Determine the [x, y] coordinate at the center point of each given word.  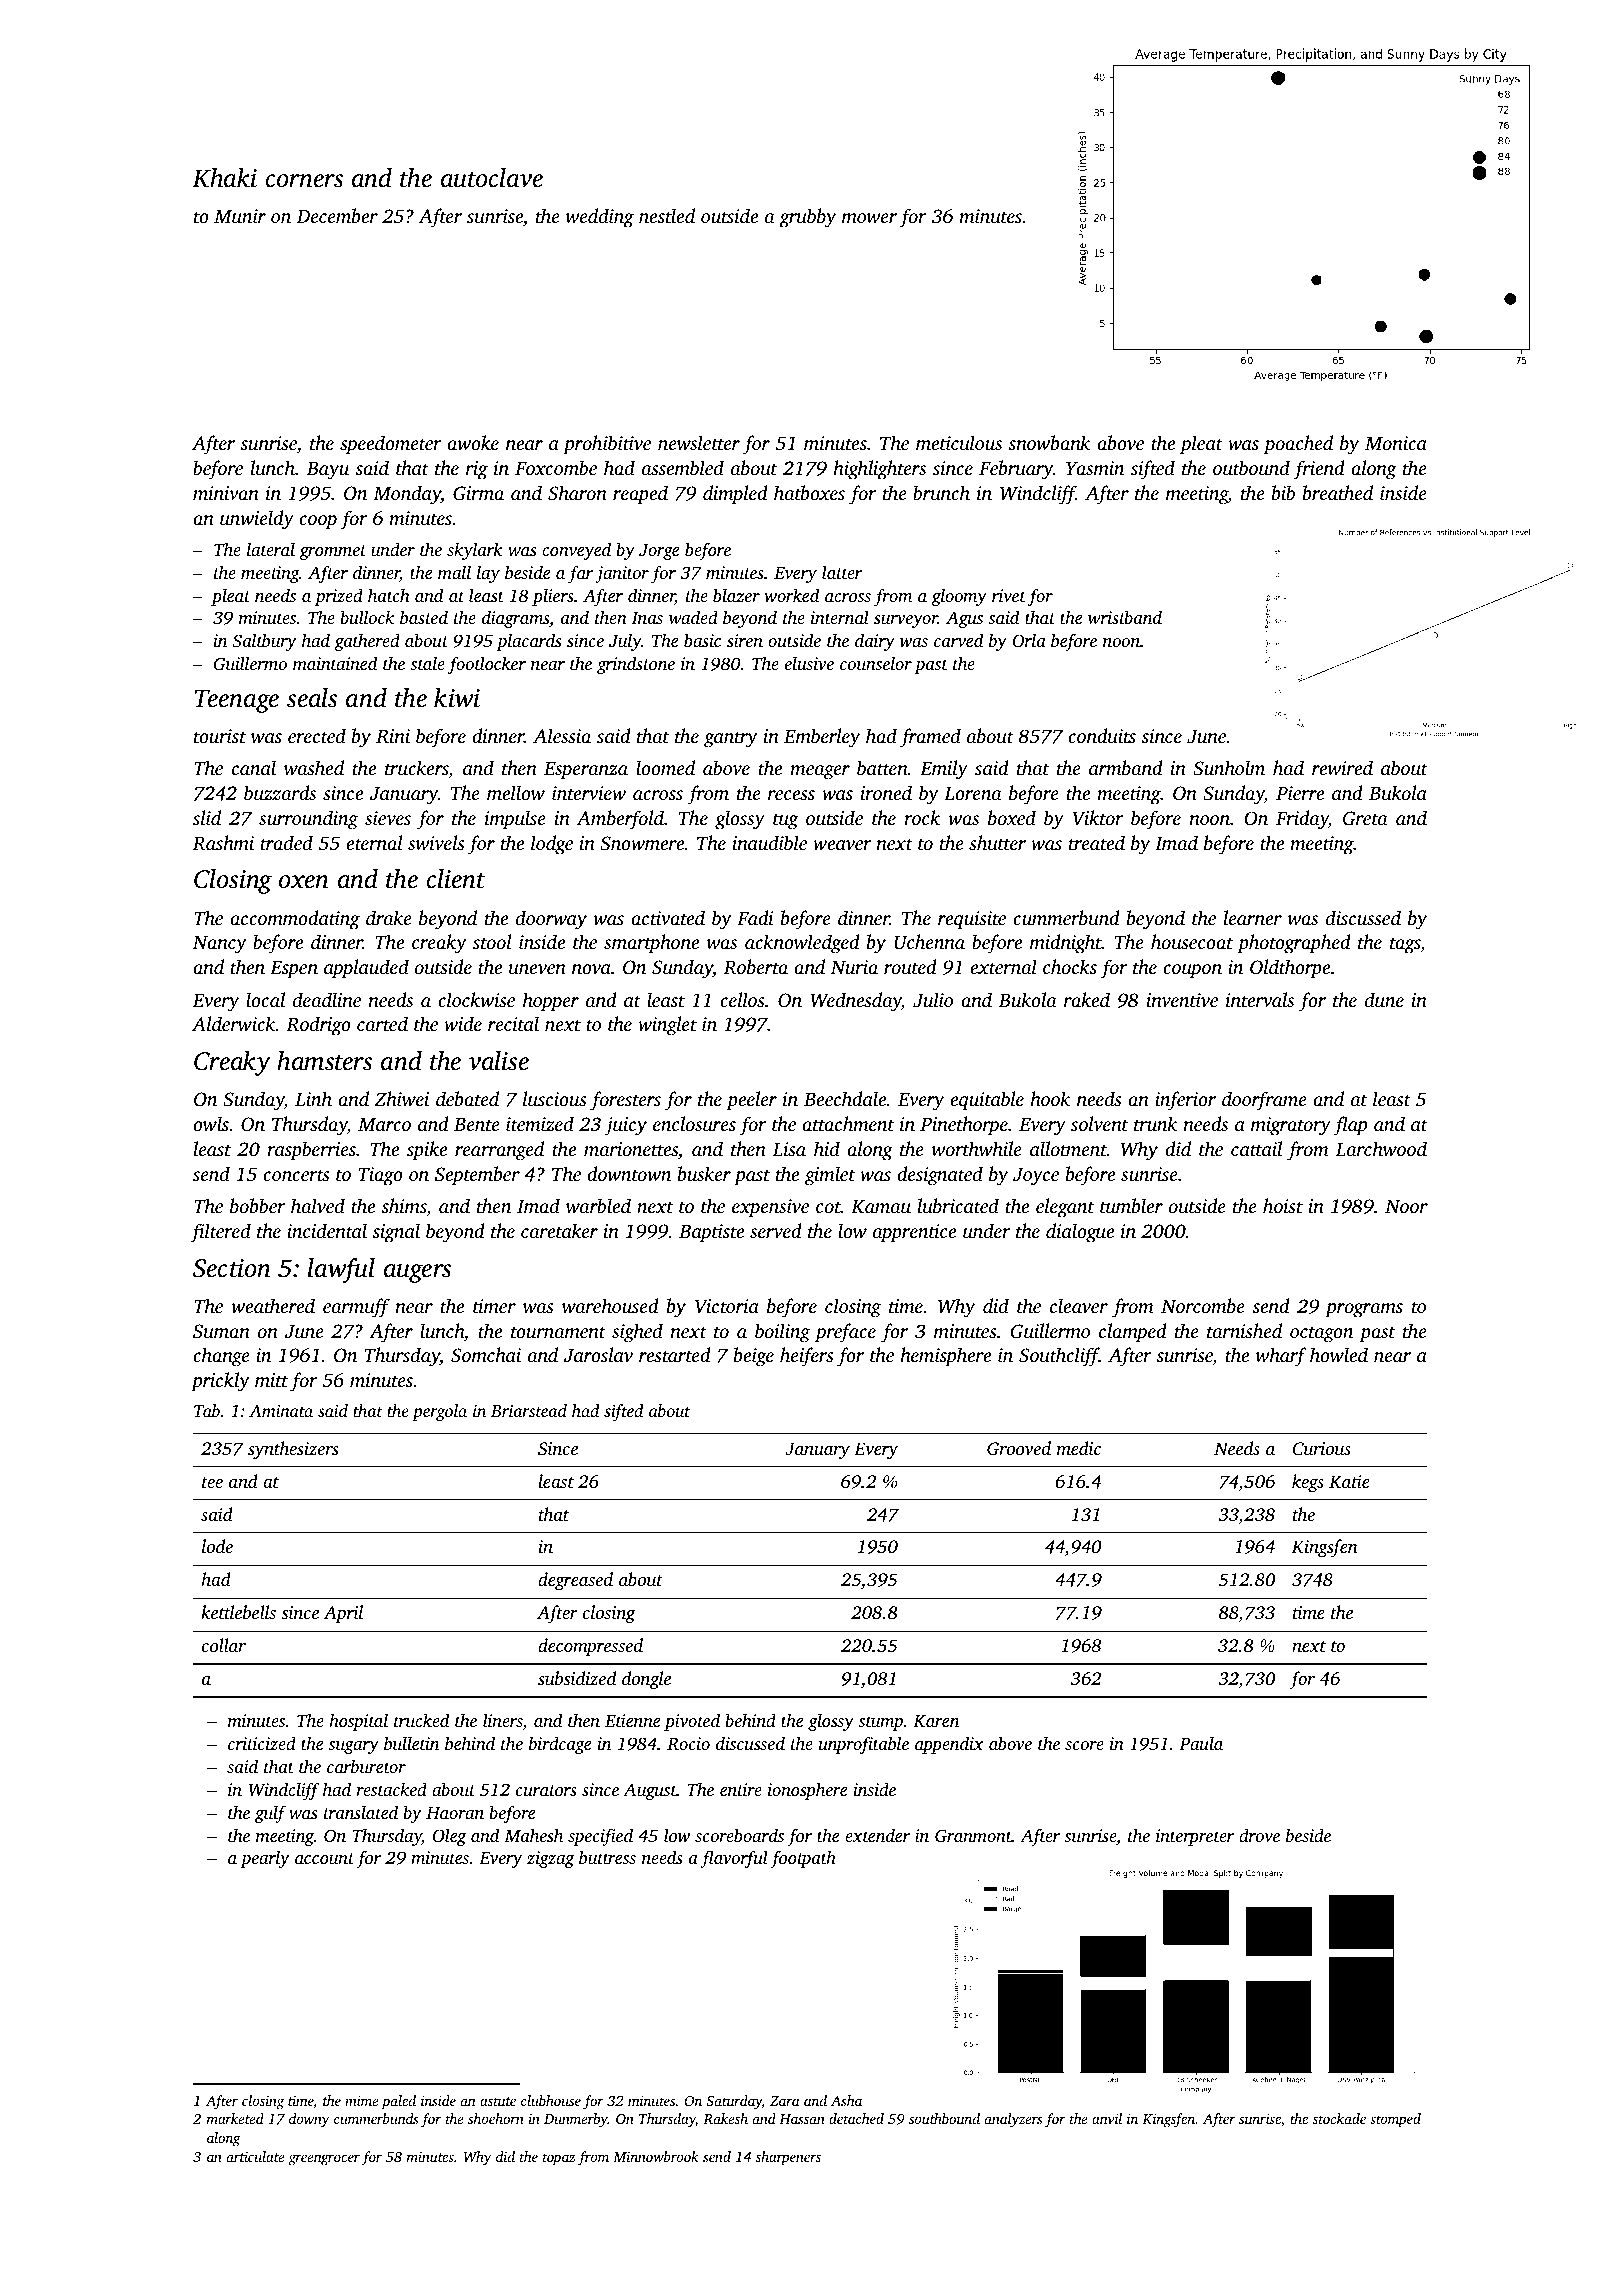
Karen [936, 1721]
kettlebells [238, 1612]
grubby [807, 218]
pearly [265, 1859]
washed [314, 768]
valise [499, 1061]
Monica [1396, 443]
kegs [1308, 1483]
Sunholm [1229, 768]
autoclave [492, 178]
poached [1298, 445]
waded [693, 617]
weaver [842, 845]
